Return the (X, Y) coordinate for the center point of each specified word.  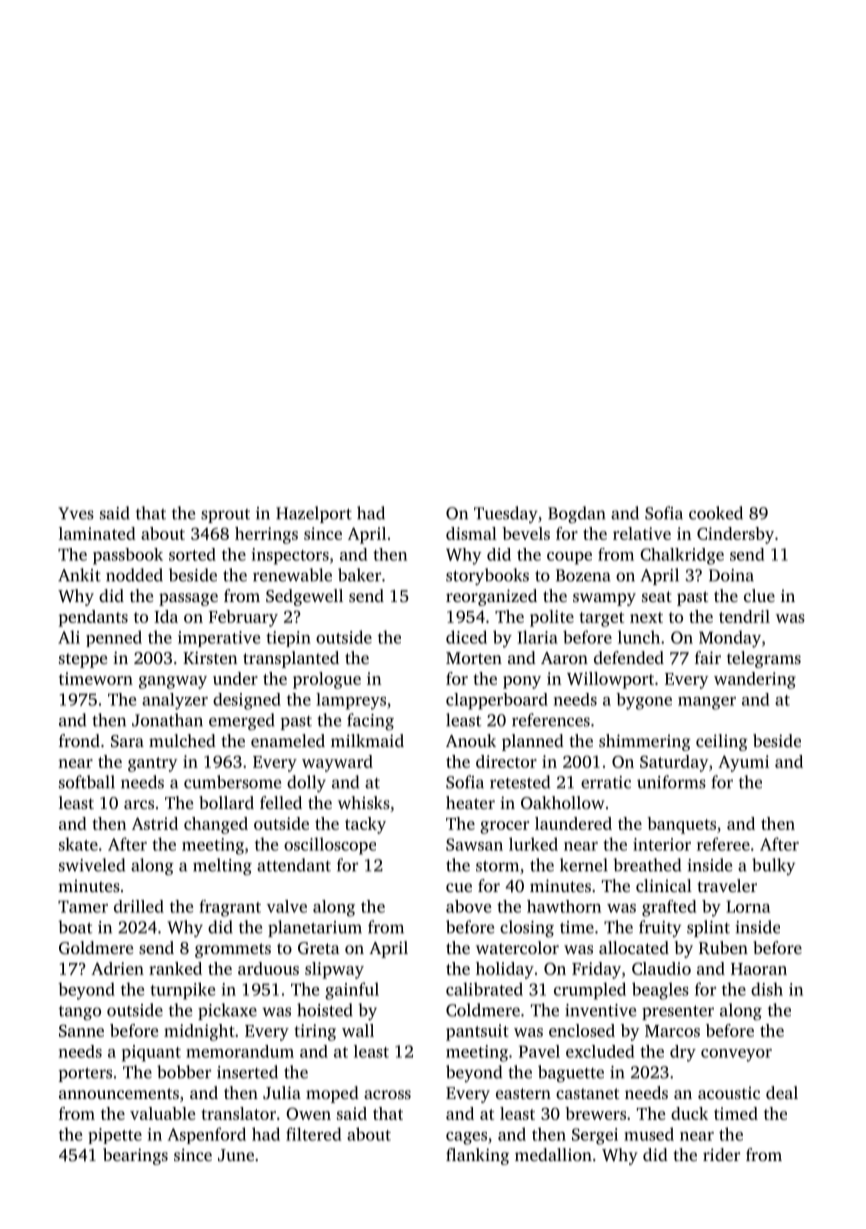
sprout (225, 516)
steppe (83, 660)
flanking (477, 1156)
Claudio (661, 968)
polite (552, 618)
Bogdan (577, 514)
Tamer (83, 906)
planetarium (315, 928)
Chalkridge (682, 556)
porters (85, 1075)
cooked (716, 513)
